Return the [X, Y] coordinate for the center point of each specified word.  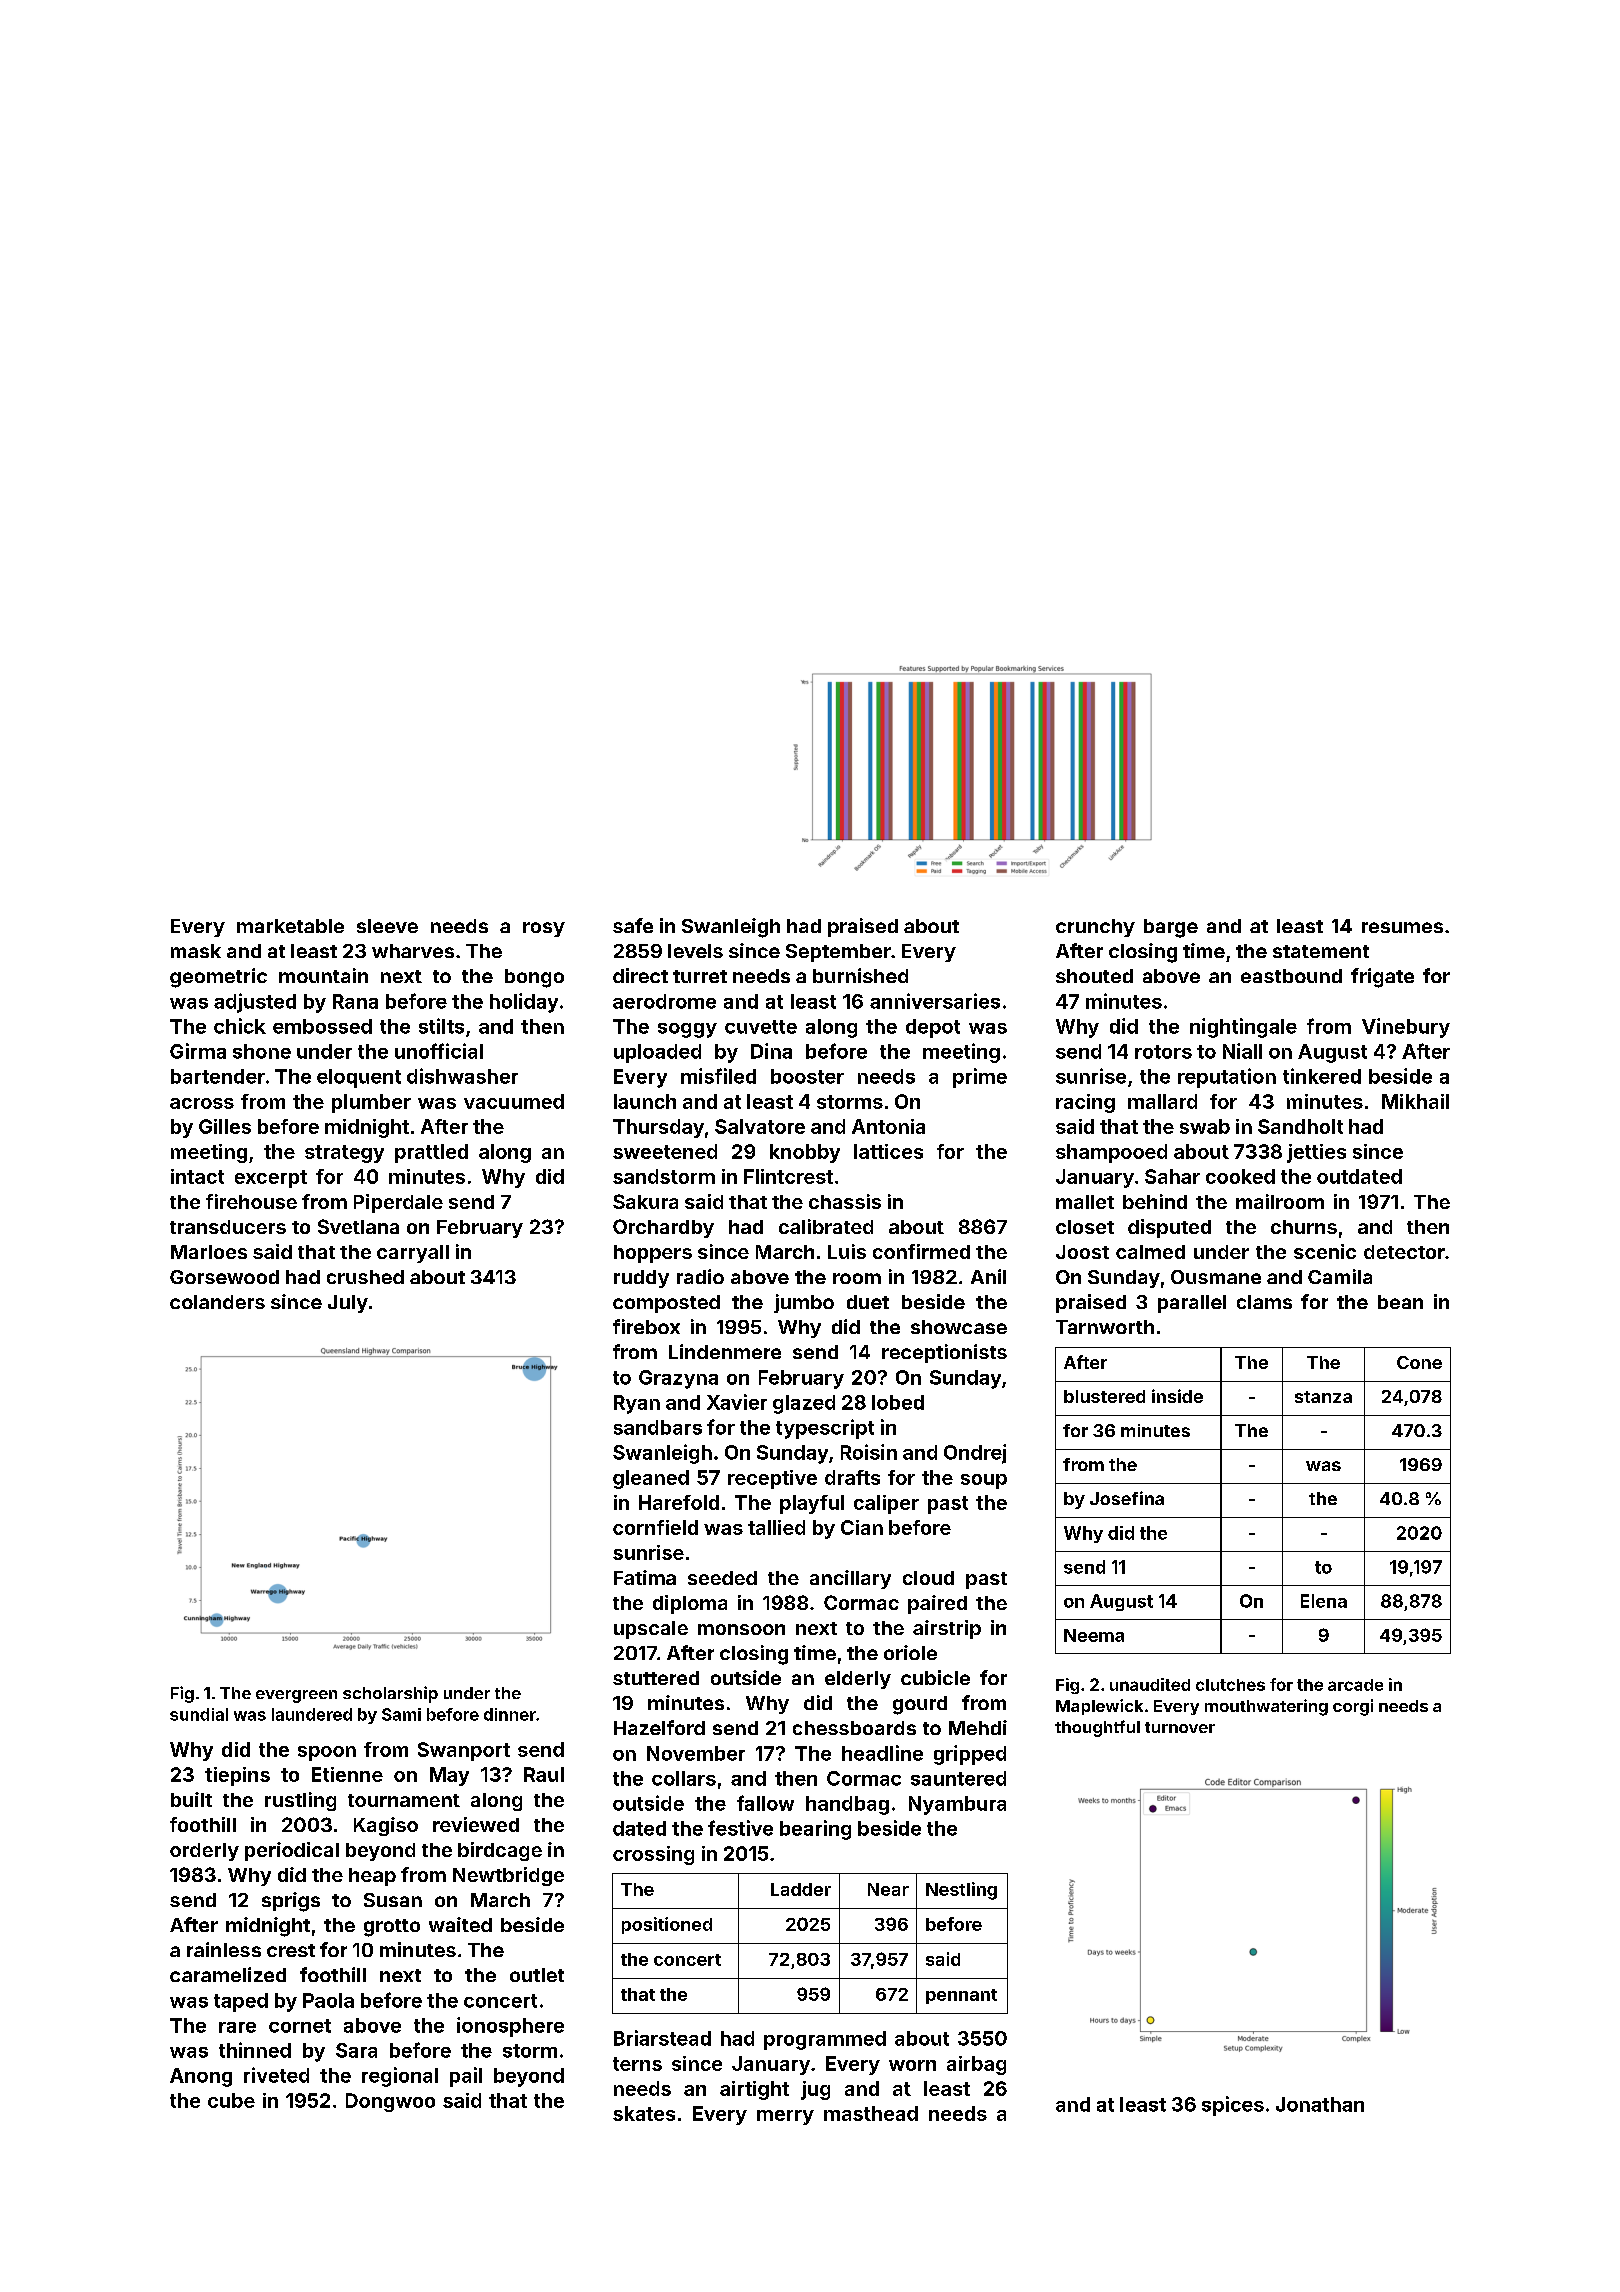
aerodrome [664, 1001]
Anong [201, 2077]
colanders [217, 1302]
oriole [910, 1652]
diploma [690, 1604]
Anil [988, 1276]
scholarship [390, 1694]
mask [196, 951]
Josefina [1127, 1498]
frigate [1382, 978]
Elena [1324, 1601]
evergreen [296, 1696]
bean [1400, 1302]
